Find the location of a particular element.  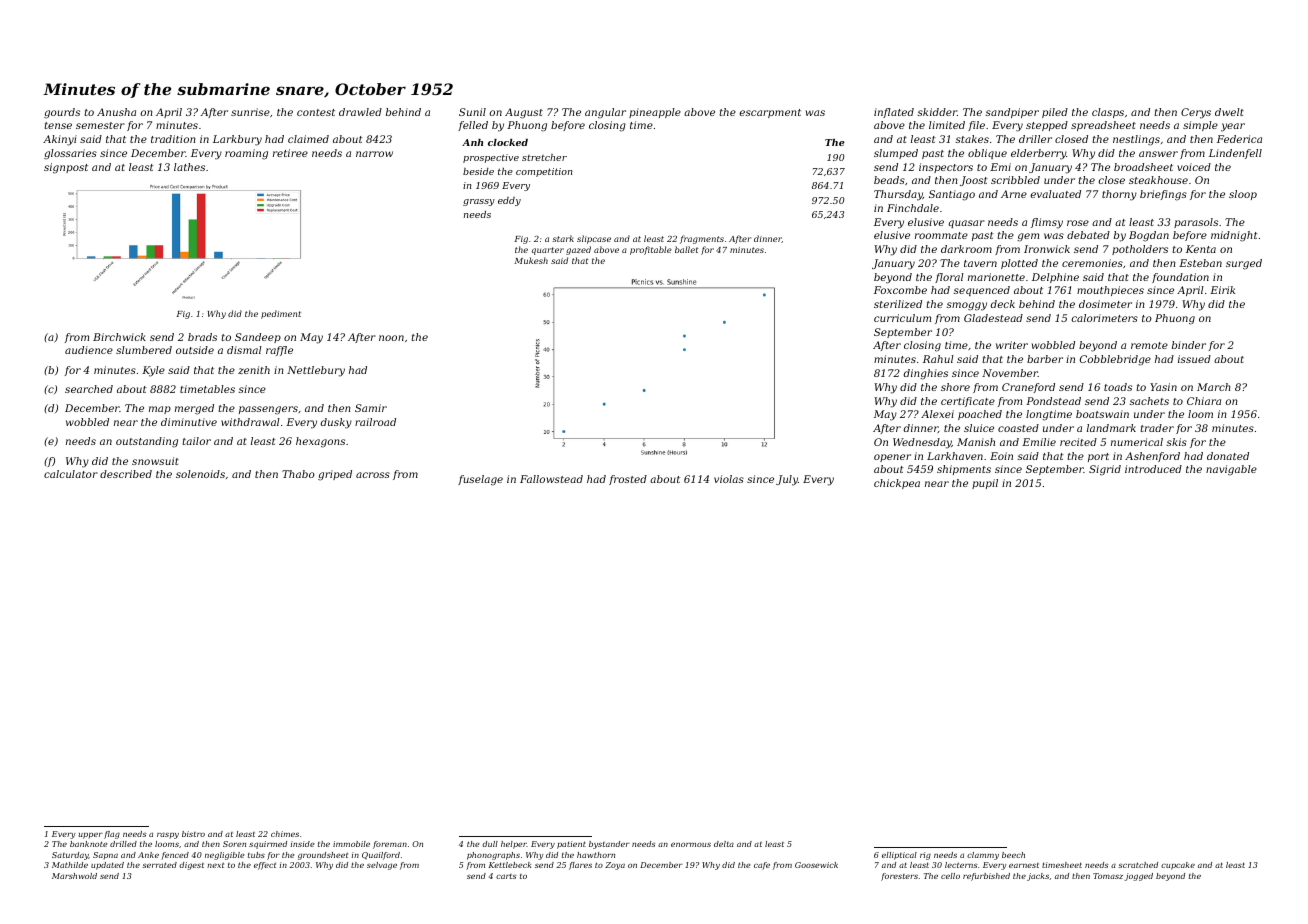

foresters is located at coordinates (899, 877).
